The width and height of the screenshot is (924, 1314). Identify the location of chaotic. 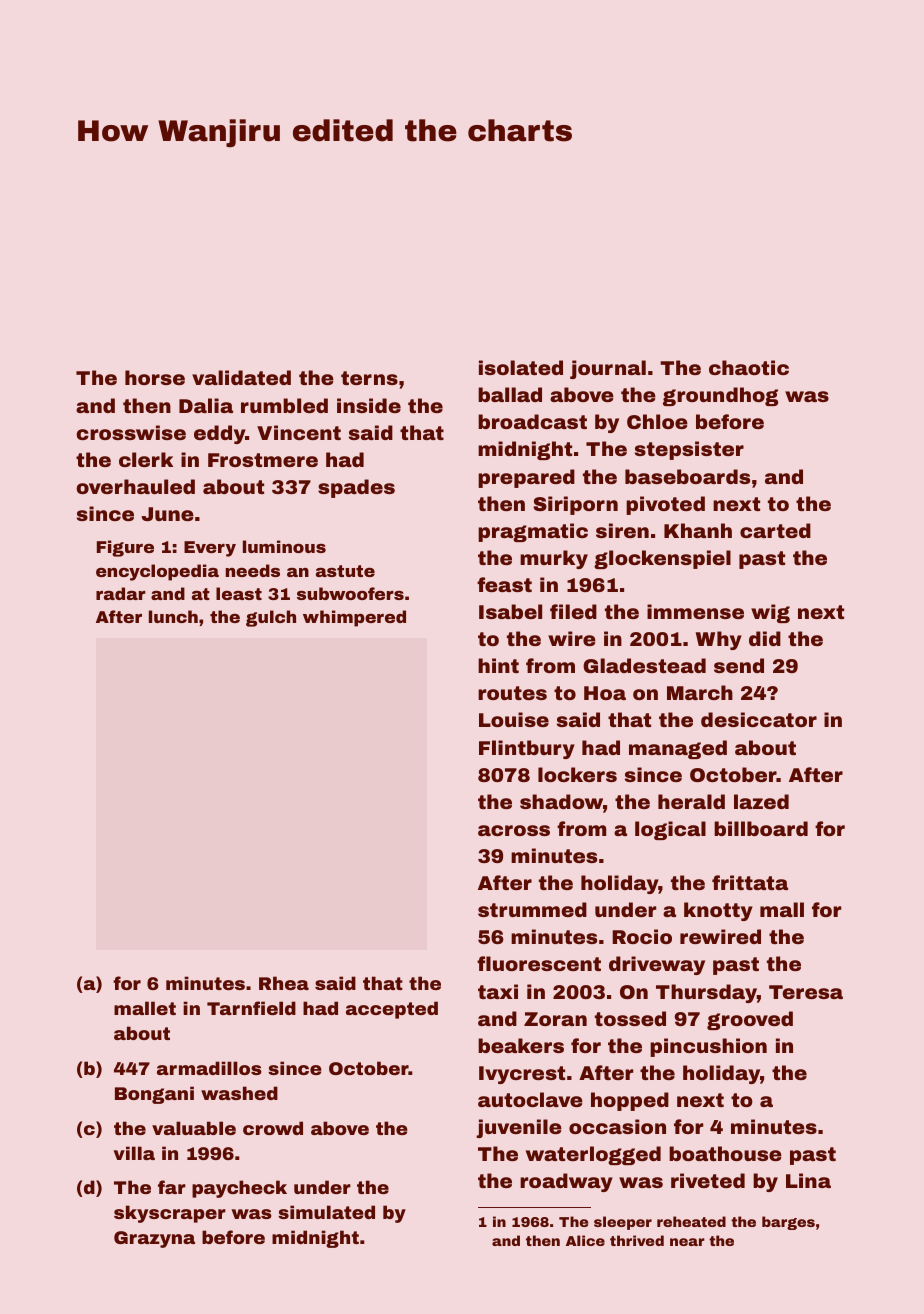
(749, 367).
